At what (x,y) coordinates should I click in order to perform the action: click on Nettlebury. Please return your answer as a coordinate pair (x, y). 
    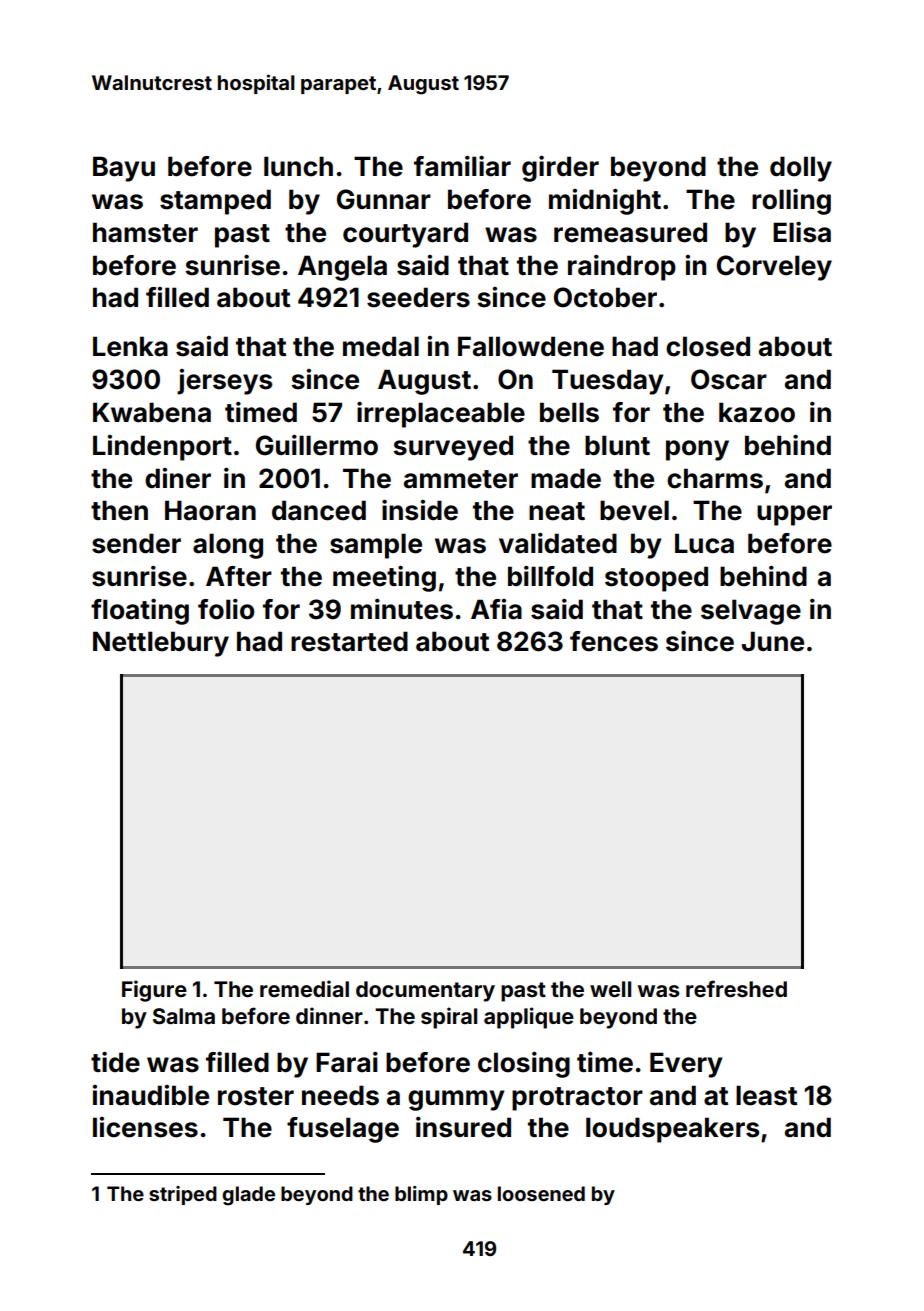
    Looking at the image, I should click on (161, 644).
